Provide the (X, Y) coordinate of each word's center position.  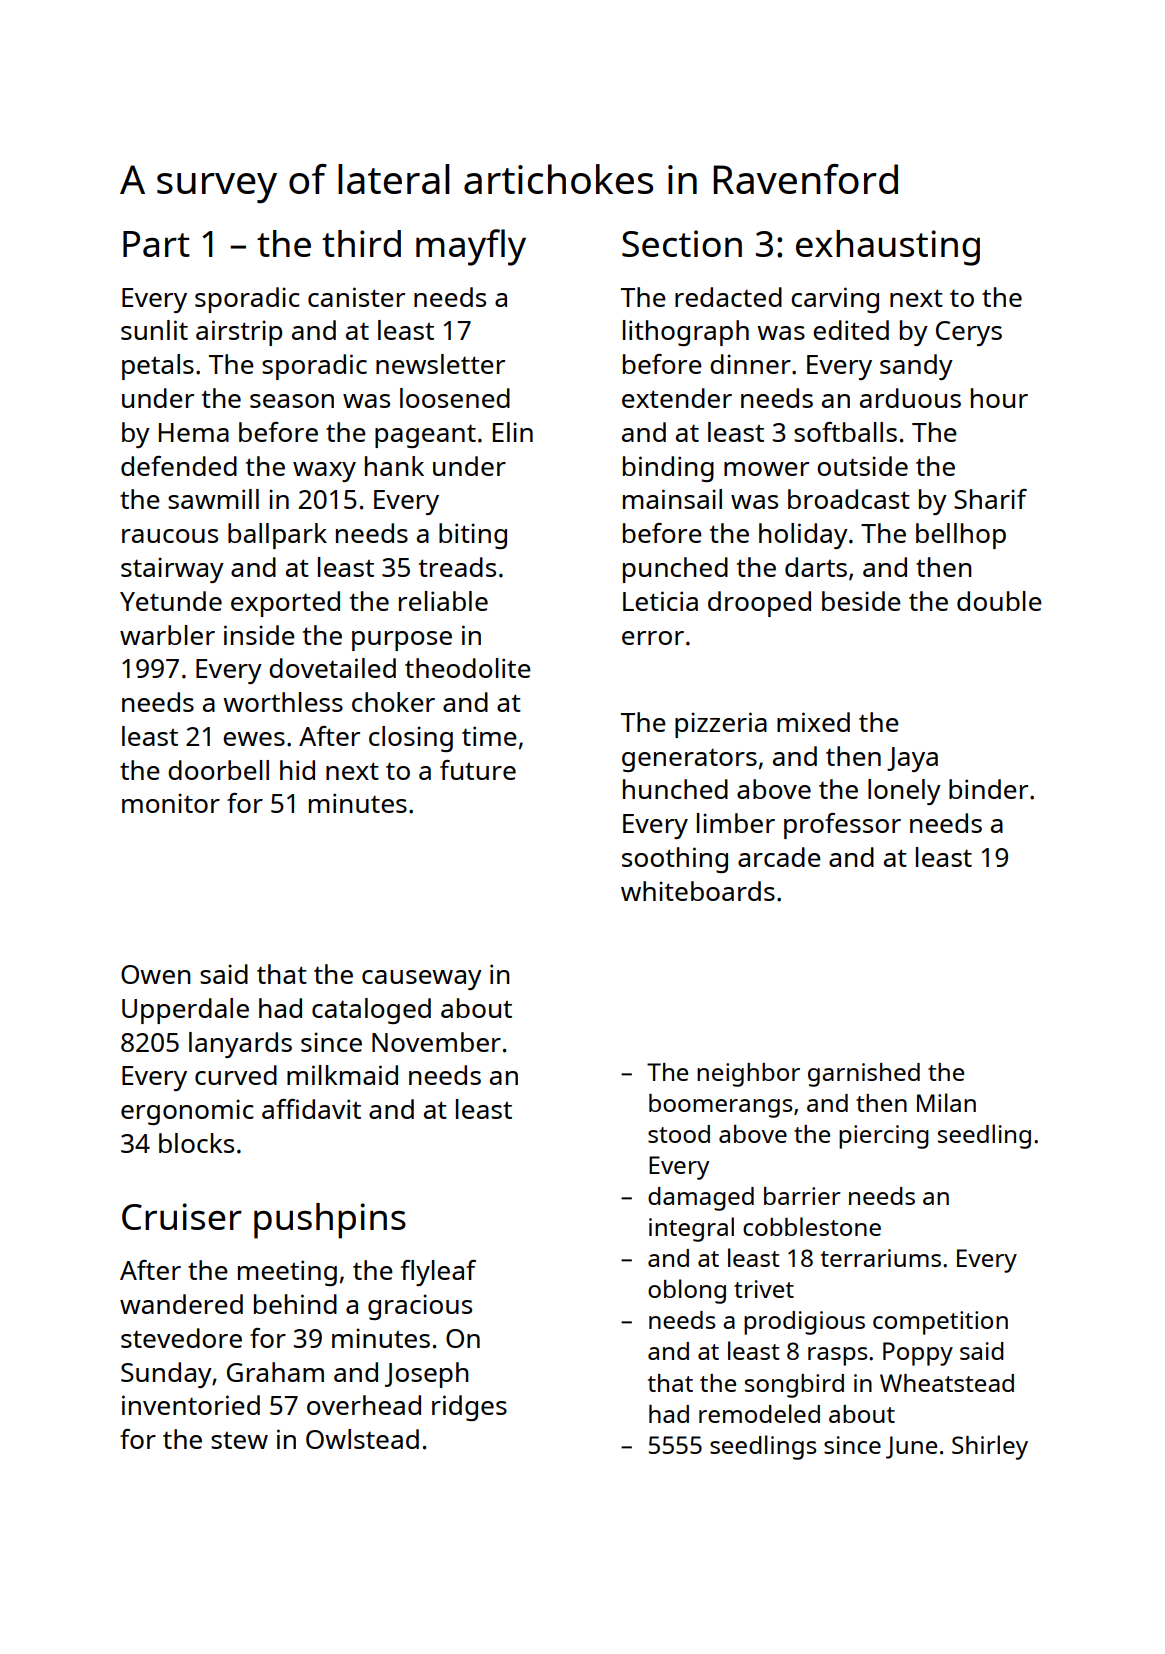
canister (356, 297)
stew (239, 1440)
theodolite (468, 668)
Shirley (990, 1447)
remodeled (759, 1413)
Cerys (969, 333)
